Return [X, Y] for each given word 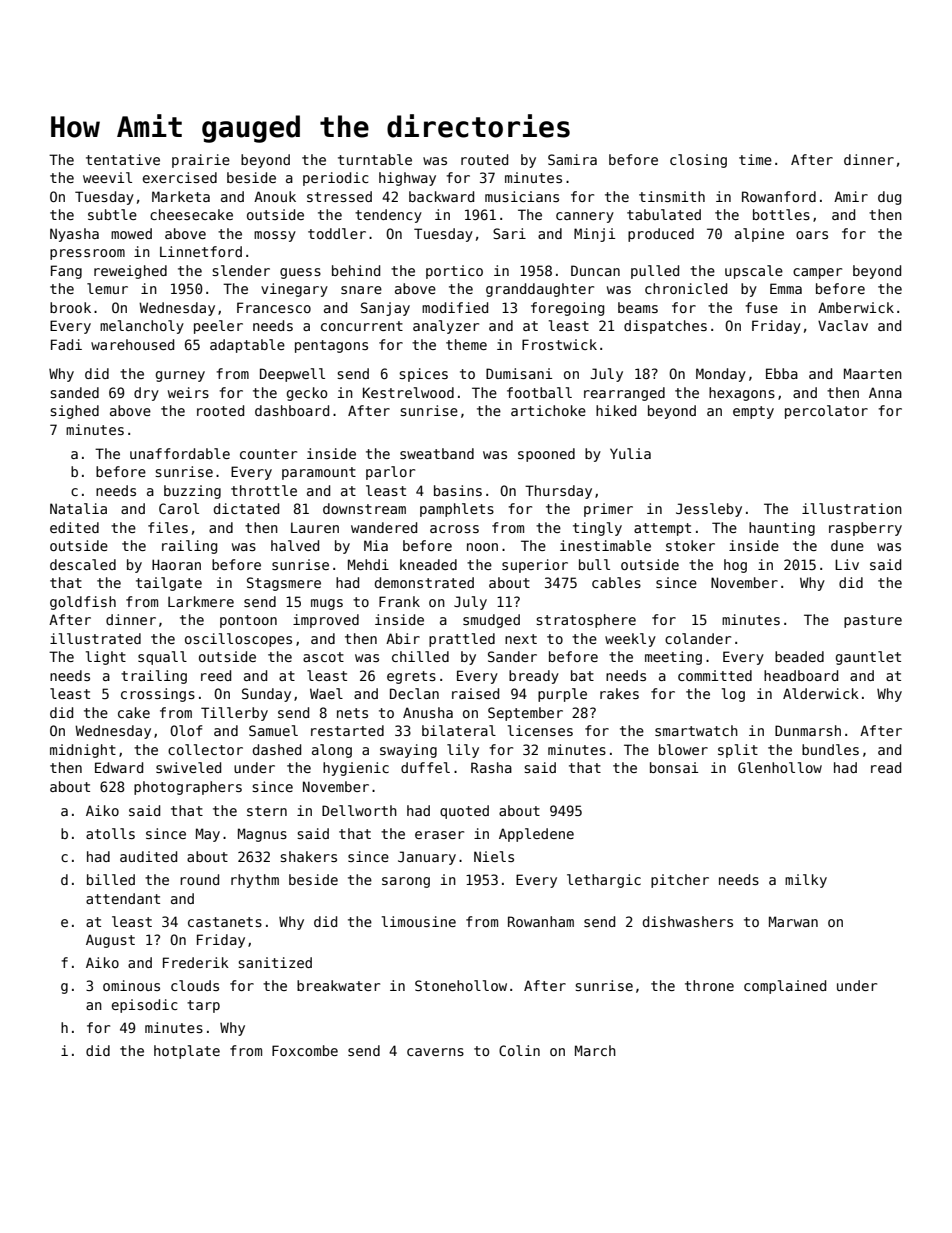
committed [715, 675]
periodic [336, 179]
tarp [203, 1006]
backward [441, 196]
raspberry [865, 529]
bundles [830, 749]
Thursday [558, 492]
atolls [110, 833]
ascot [323, 657]
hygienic [356, 769]
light [106, 658]
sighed [74, 412]
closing [698, 161]
